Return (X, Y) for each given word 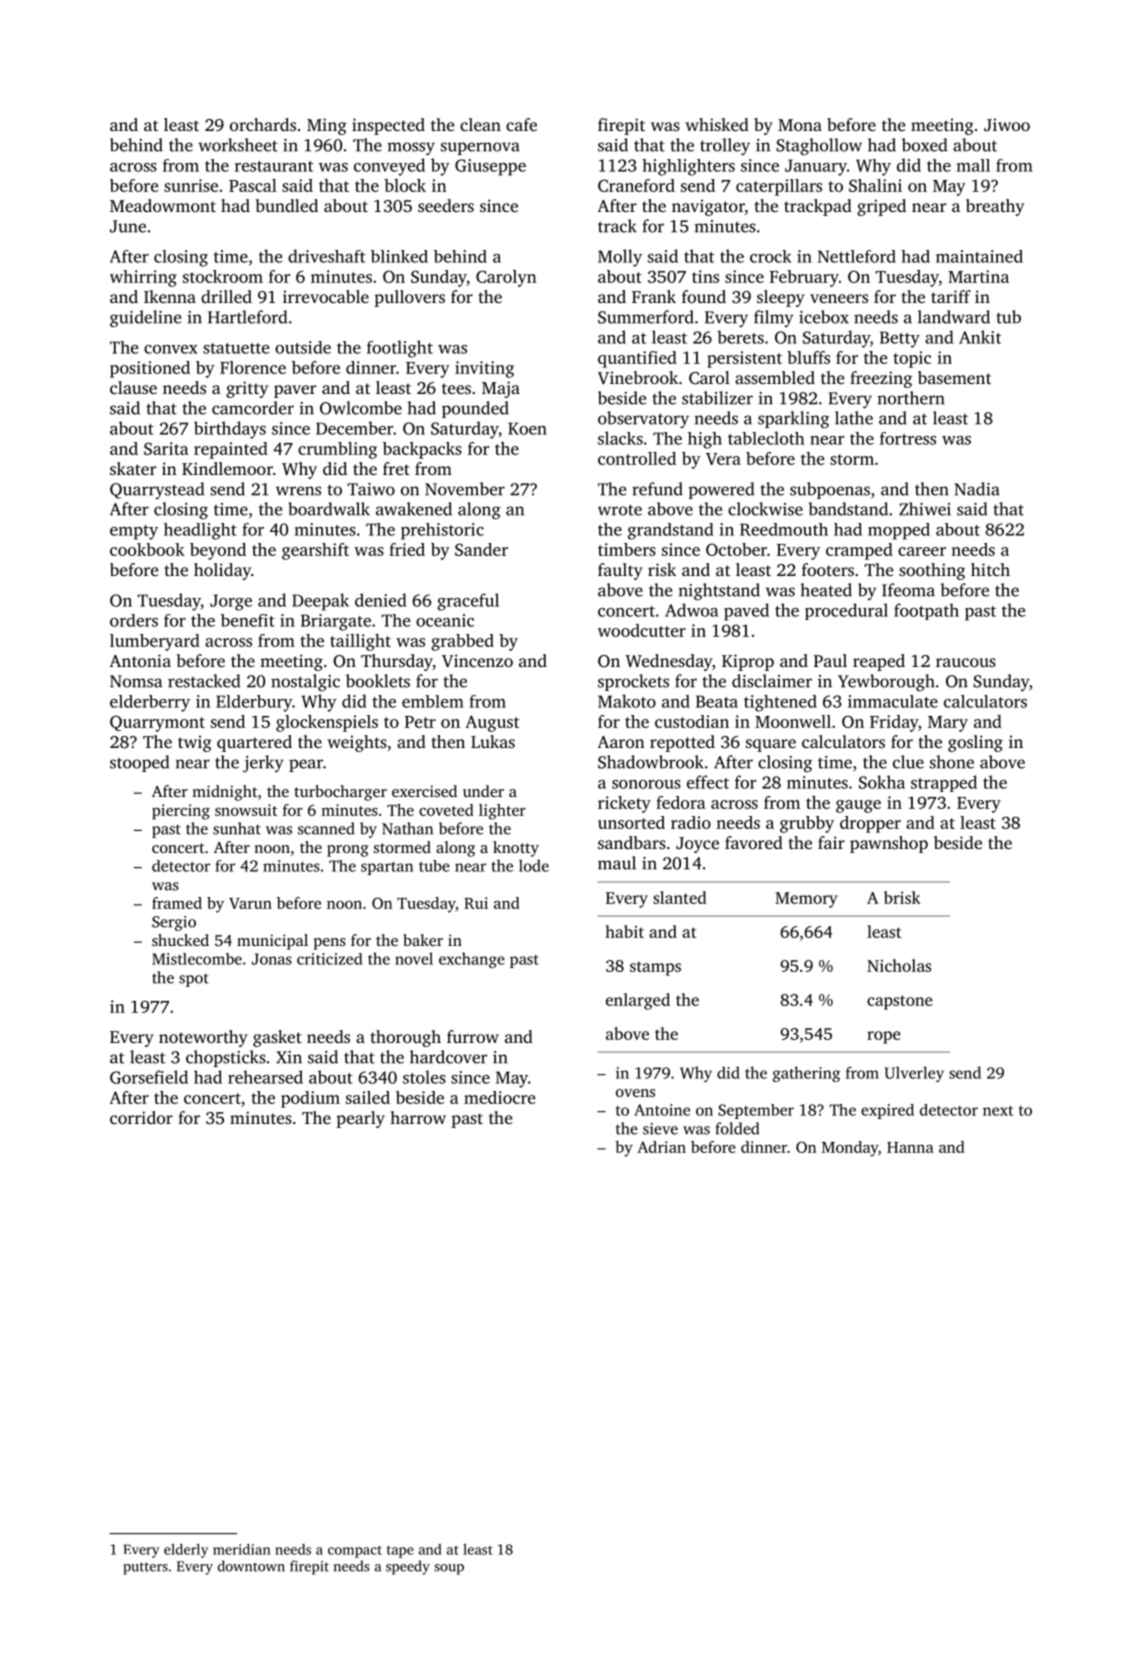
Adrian (661, 1147)
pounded (475, 409)
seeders (446, 205)
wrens (298, 491)
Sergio (174, 923)
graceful (468, 602)
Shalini (875, 185)
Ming (327, 126)
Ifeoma (908, 590)
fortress (908, 438)
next (998, 1111)
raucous (966, 662)
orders (134, 620)
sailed (368, 1097)
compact (355, 1552)
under (483, 791)
